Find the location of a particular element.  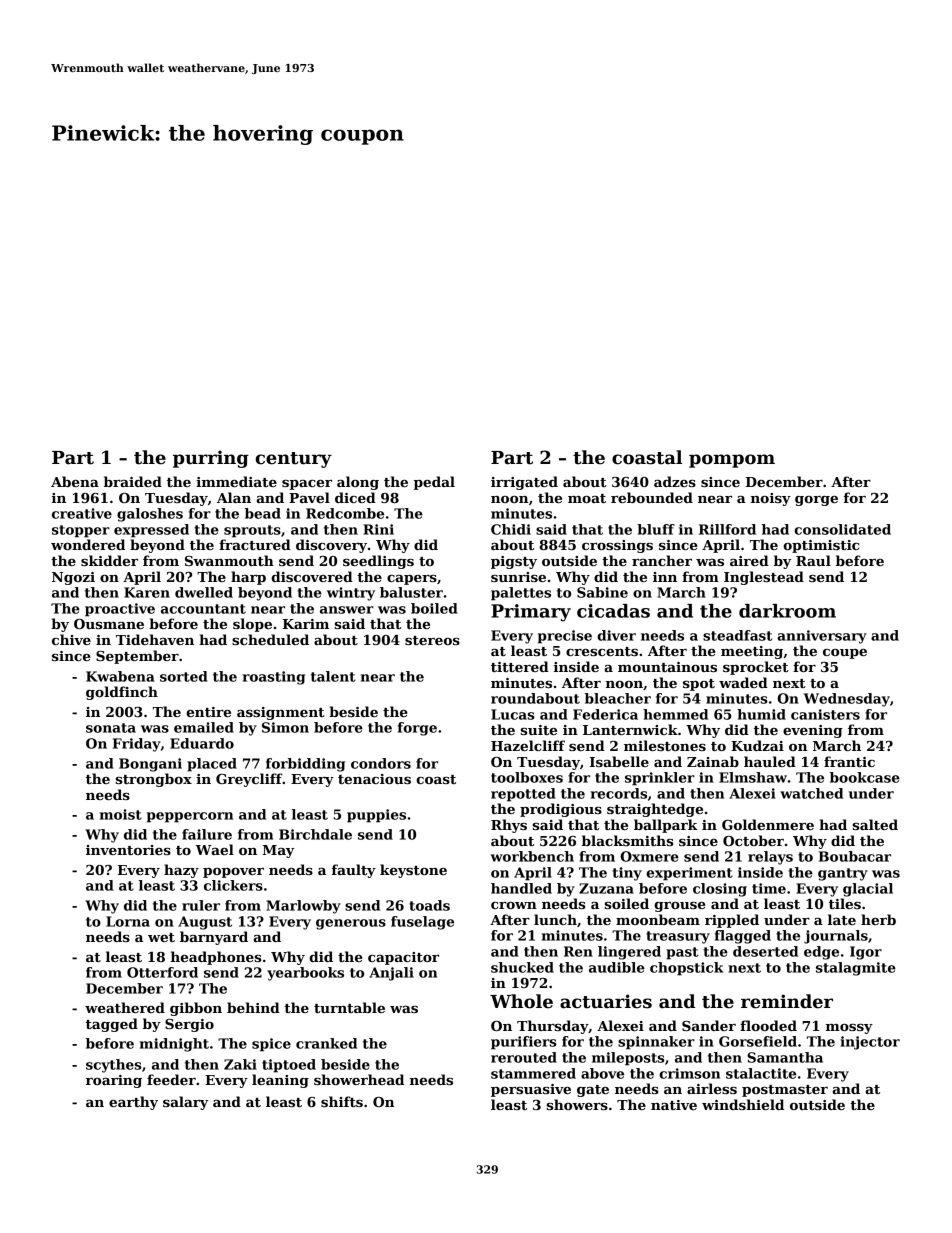

Greycliff is located at coordinates (249, 780).
